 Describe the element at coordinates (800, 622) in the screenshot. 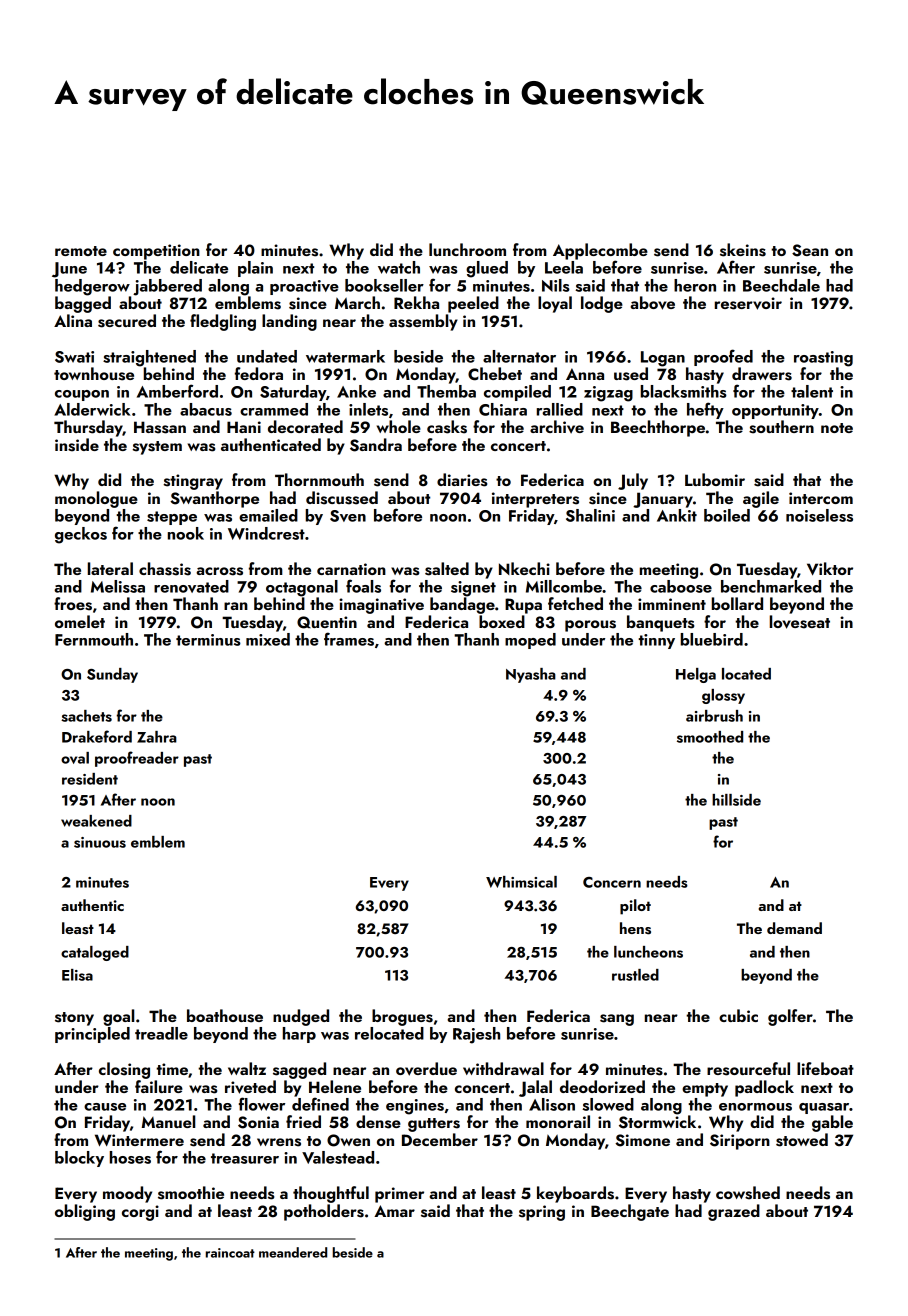

I see `loveseat` at that location.
